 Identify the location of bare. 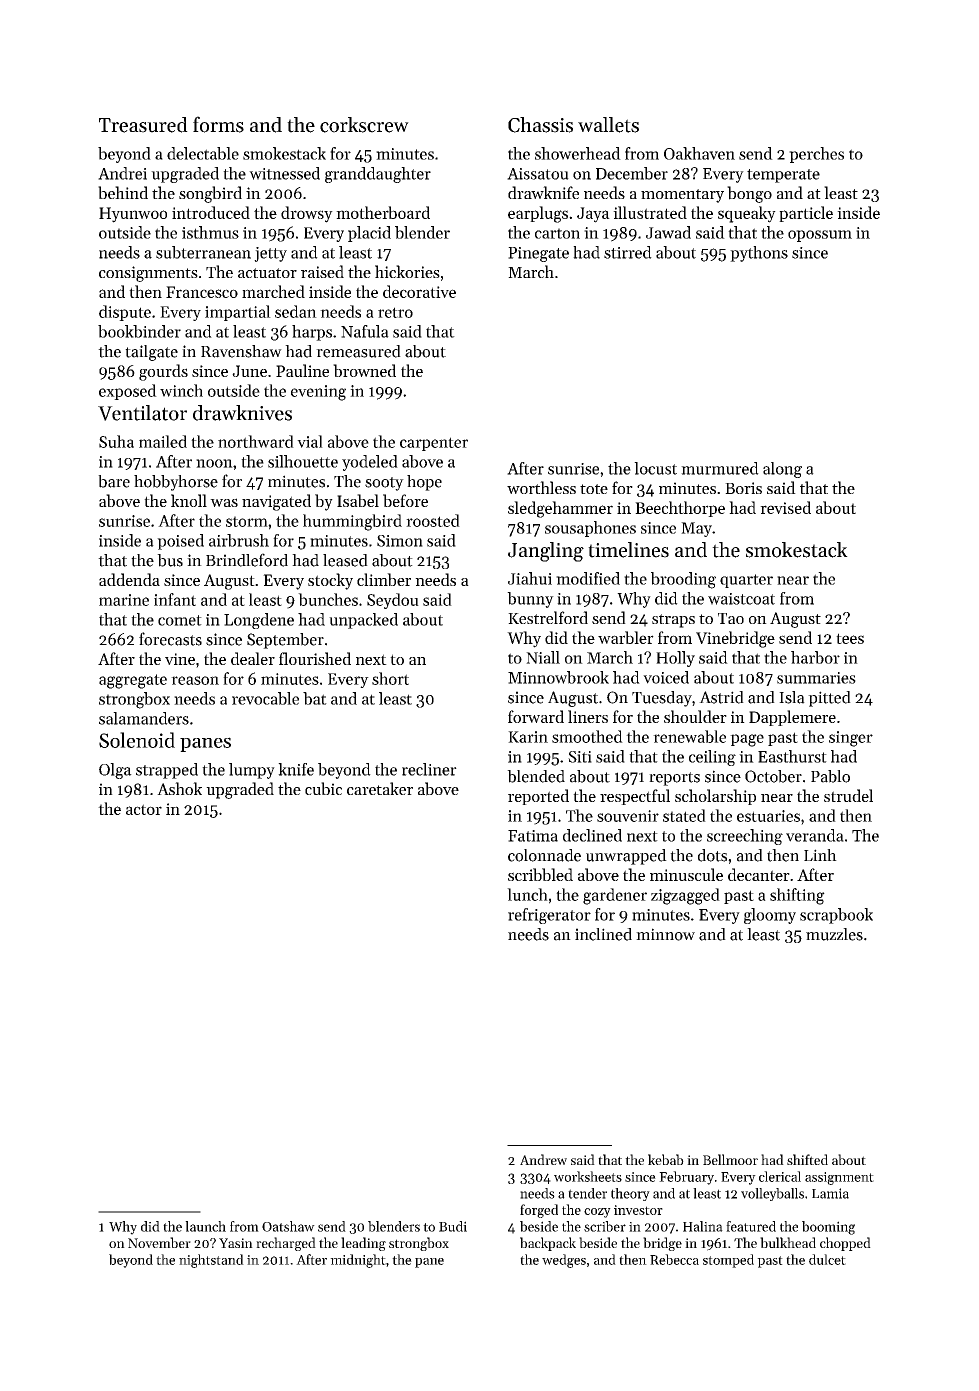
(114, 481).
